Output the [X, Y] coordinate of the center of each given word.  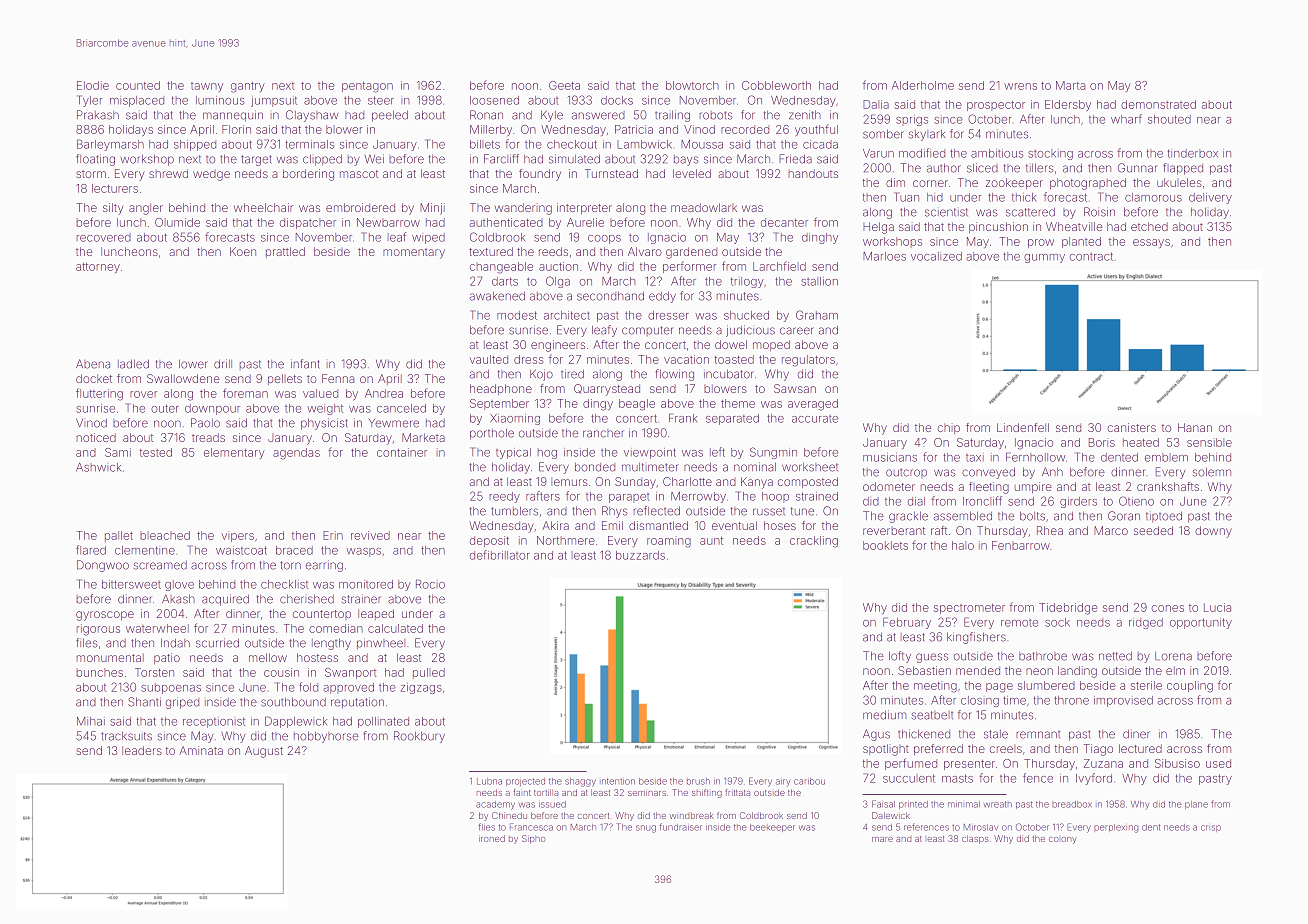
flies [486, 827]
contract [1091, 256]
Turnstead [611, 173]
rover [144, 394]
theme [738, 403]
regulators [808, 361]
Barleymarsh [110, 145]
